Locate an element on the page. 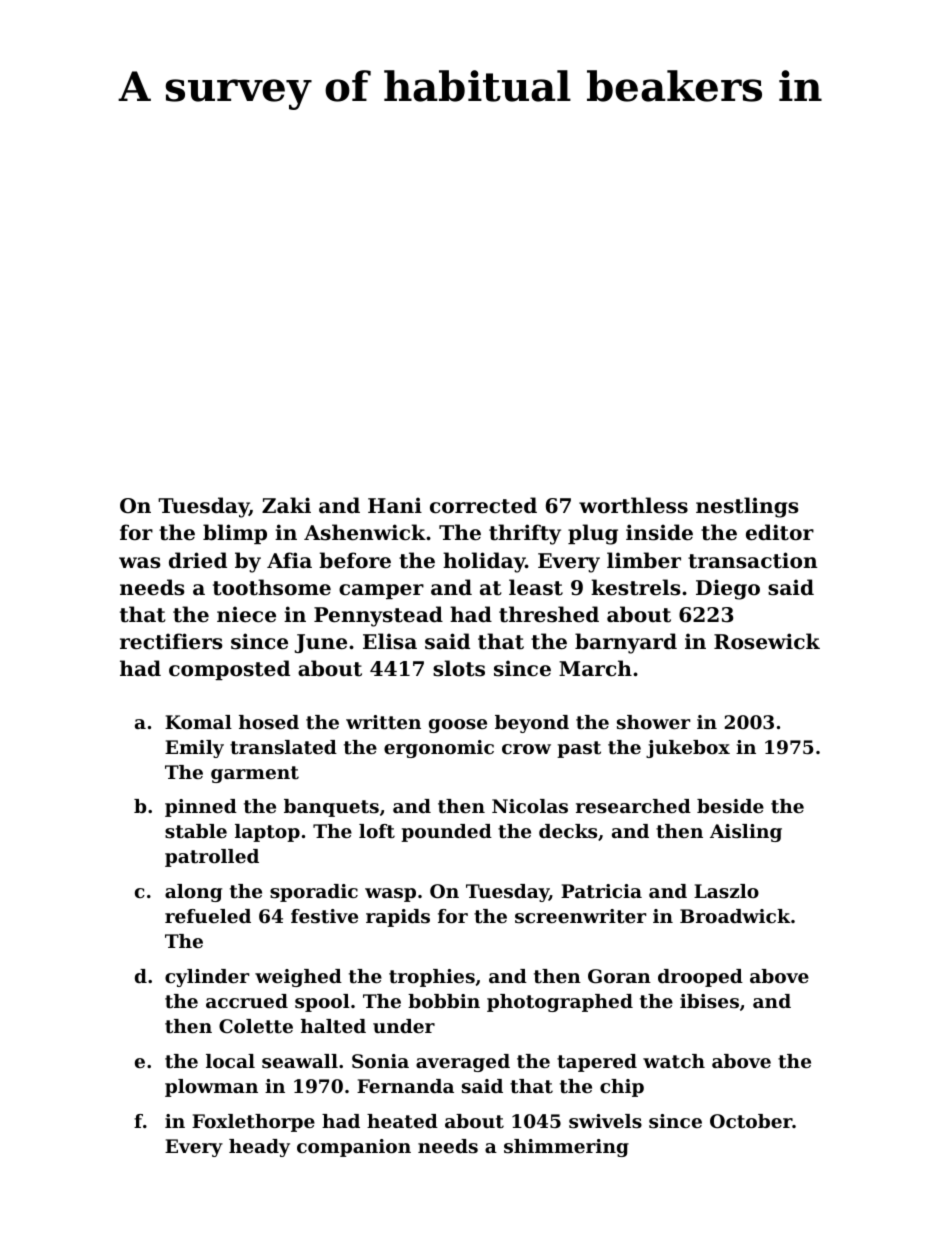 The height and width of the document is (1233, 952). screenwriter is located at coordinates (580, 916).
